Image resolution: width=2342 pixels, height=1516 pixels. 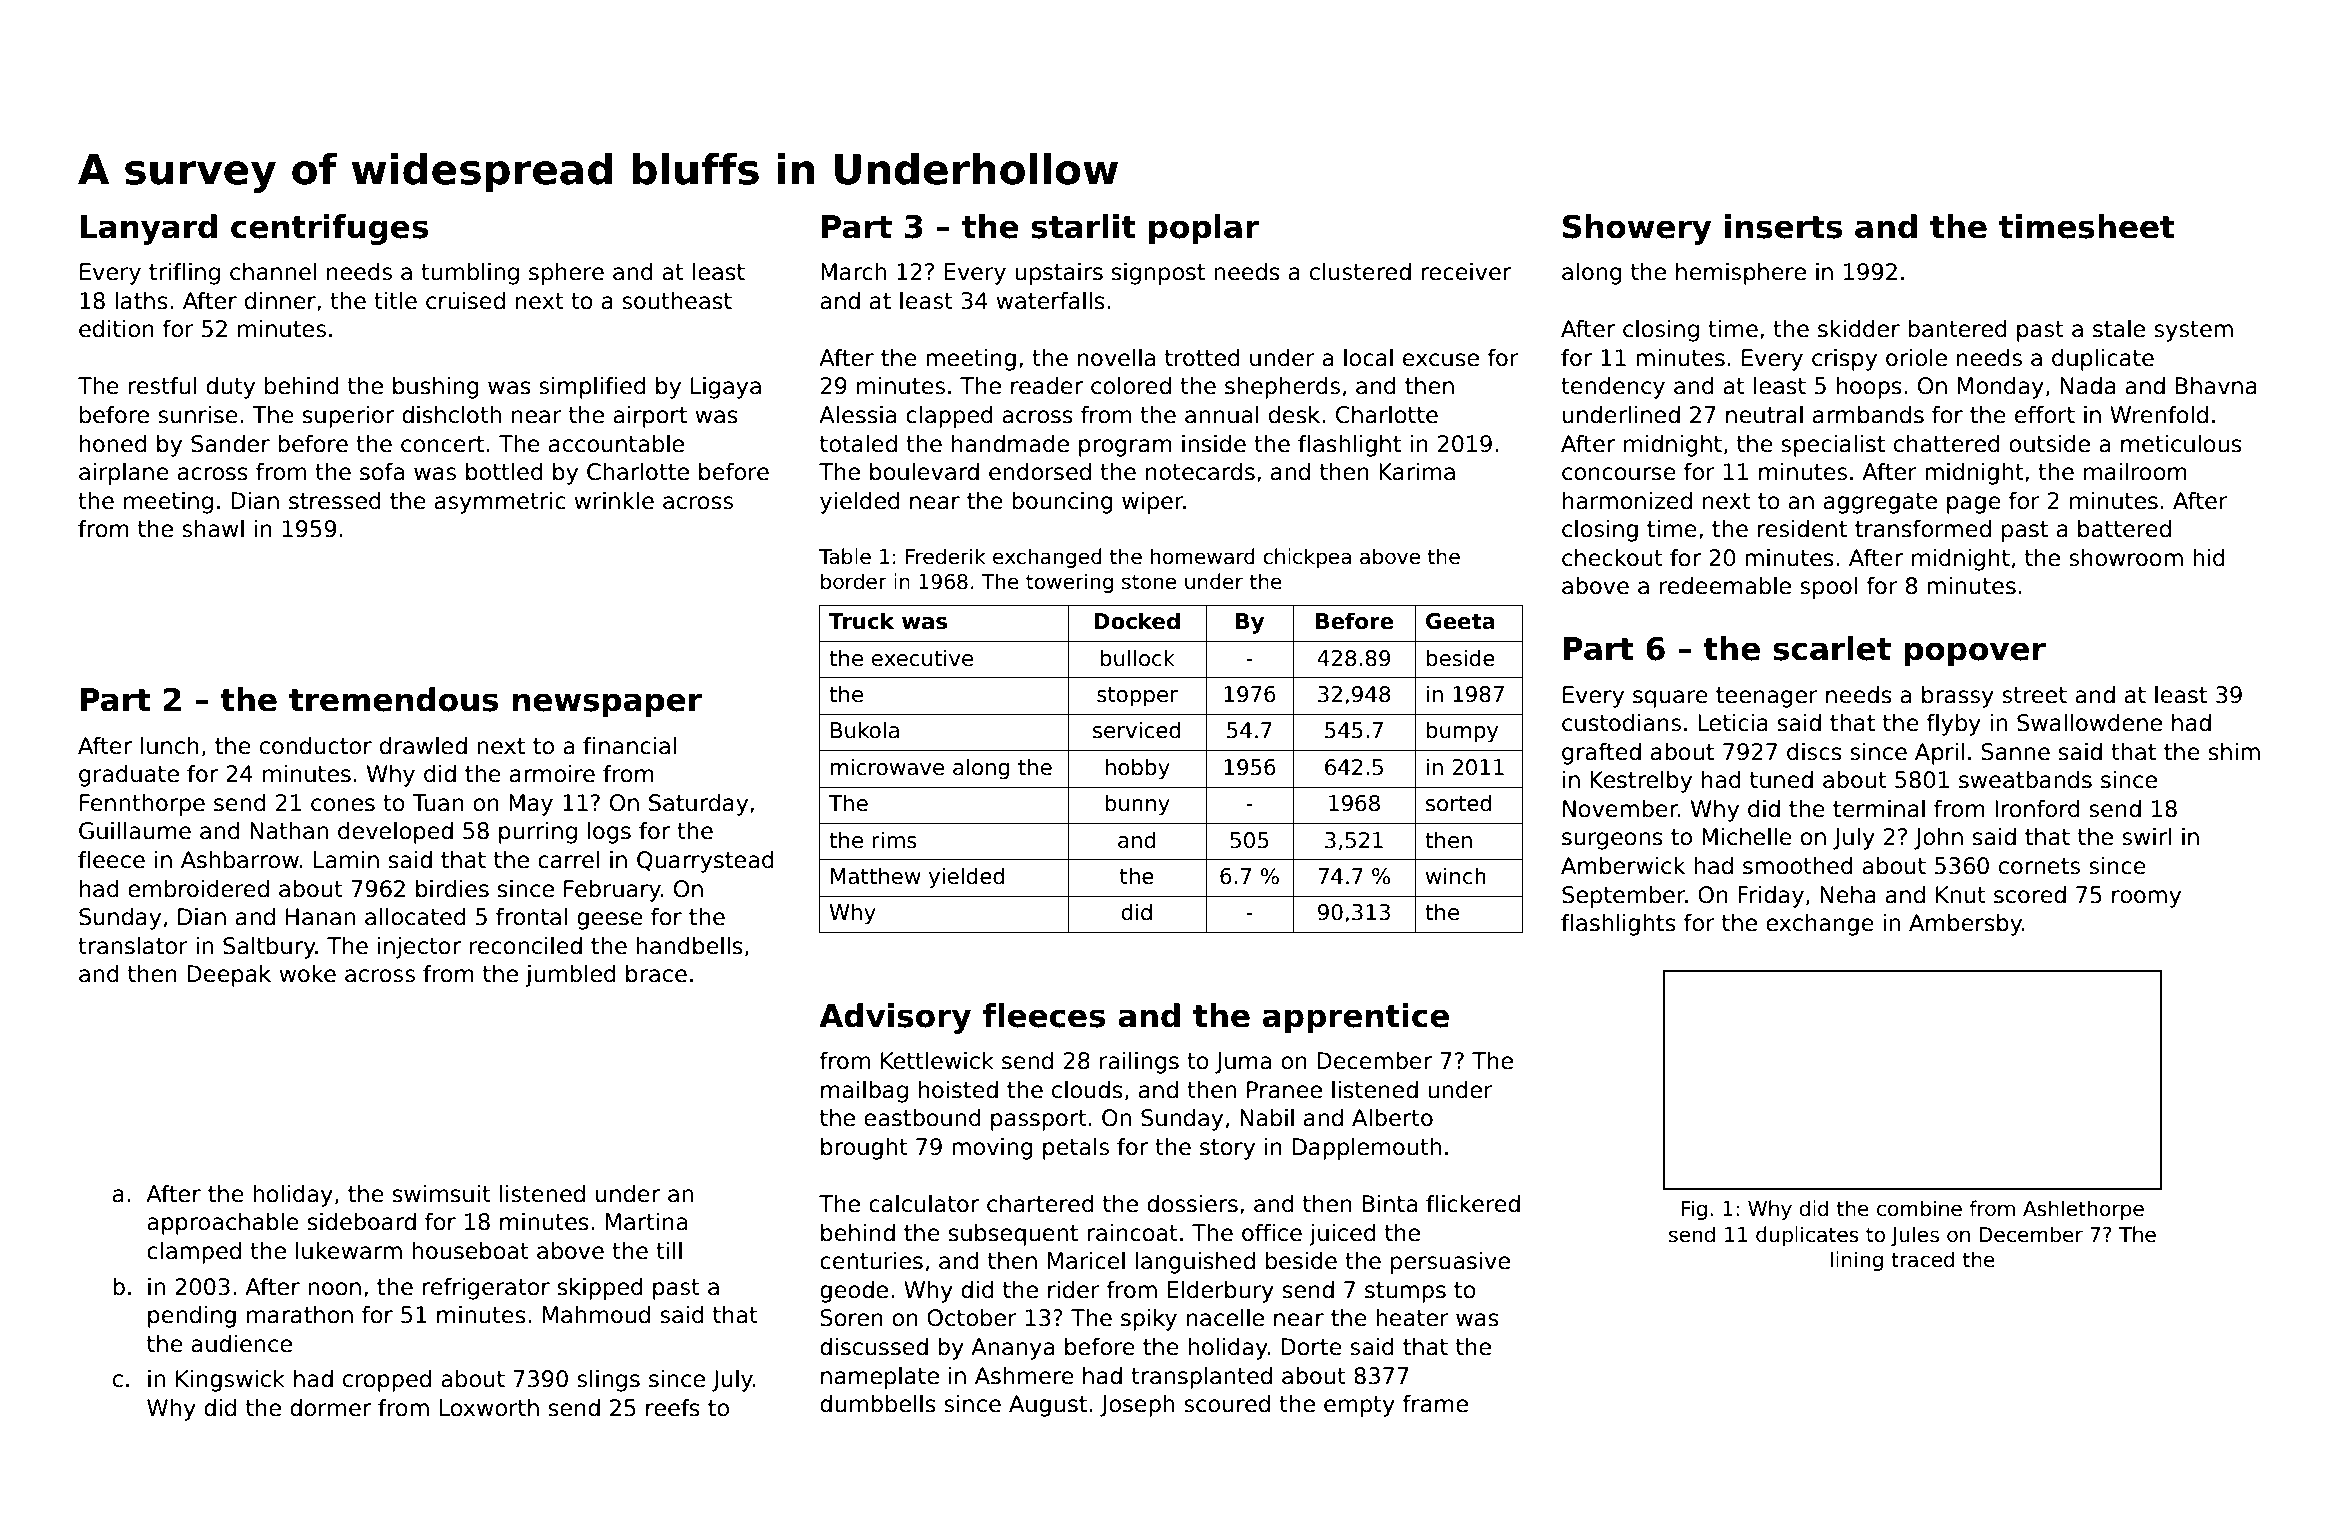 What do you see at coordinates (194, 1253) in the page?
I see `clamped` at bounding box center [194, 1253].
